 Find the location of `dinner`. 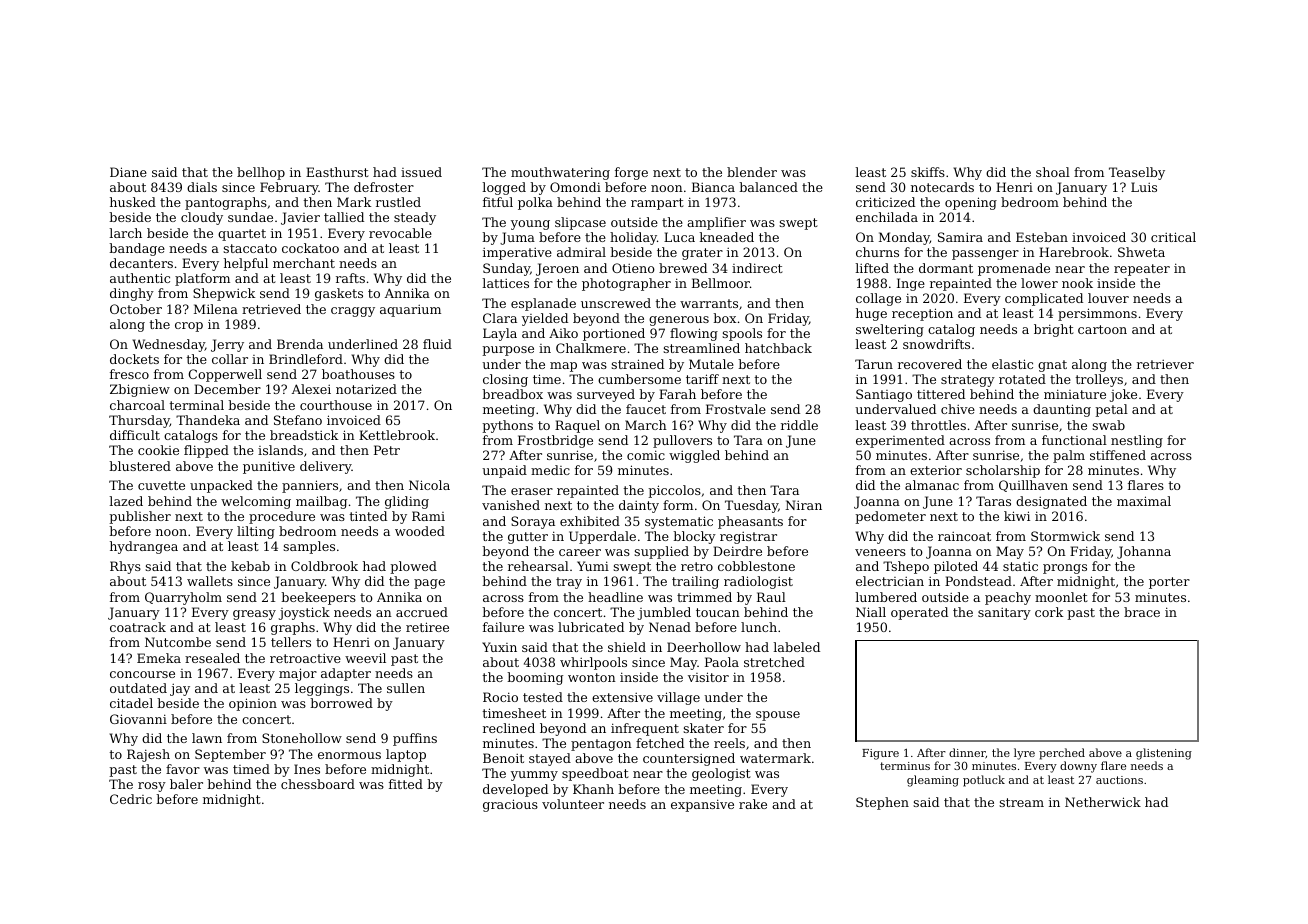

dinner is located at coordinates (967, 753).
